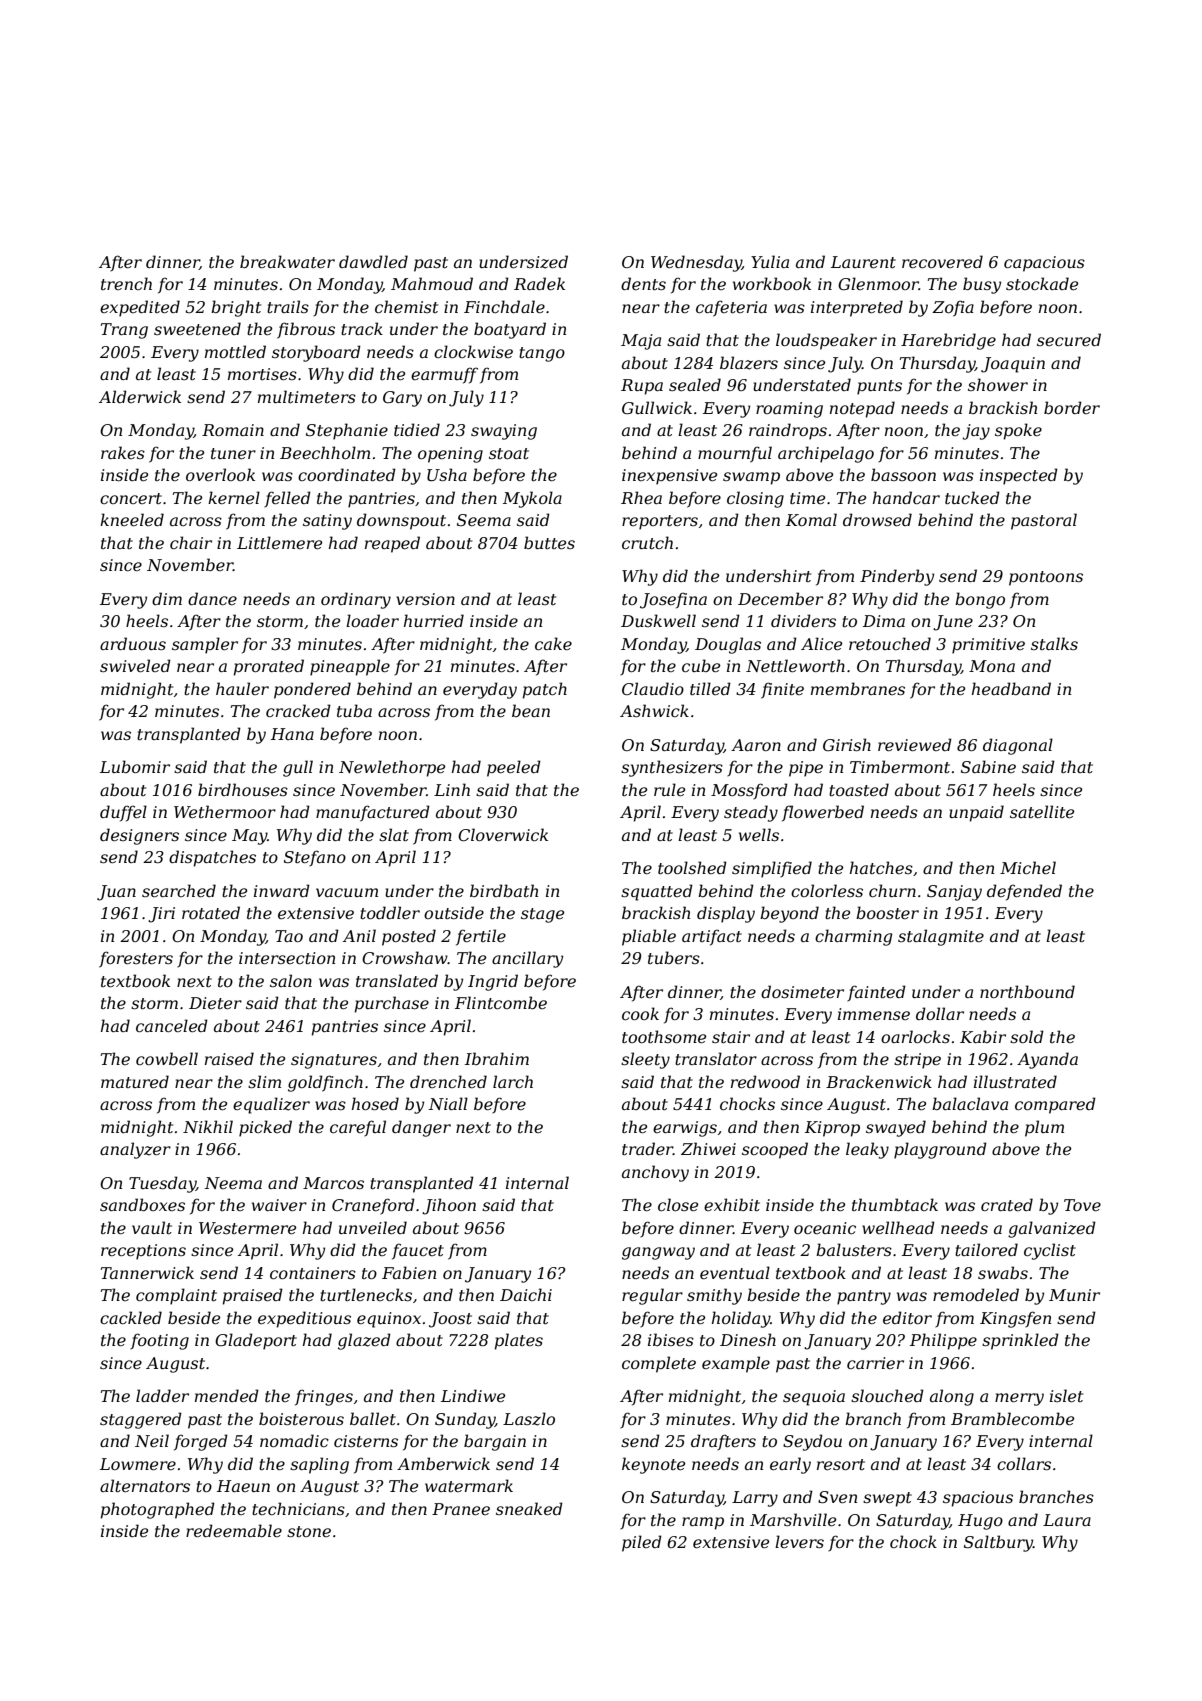  What do you see at coordinates (642, 1543) in the screenshot?
I see `piled` at bounding box center [642, 1543].
